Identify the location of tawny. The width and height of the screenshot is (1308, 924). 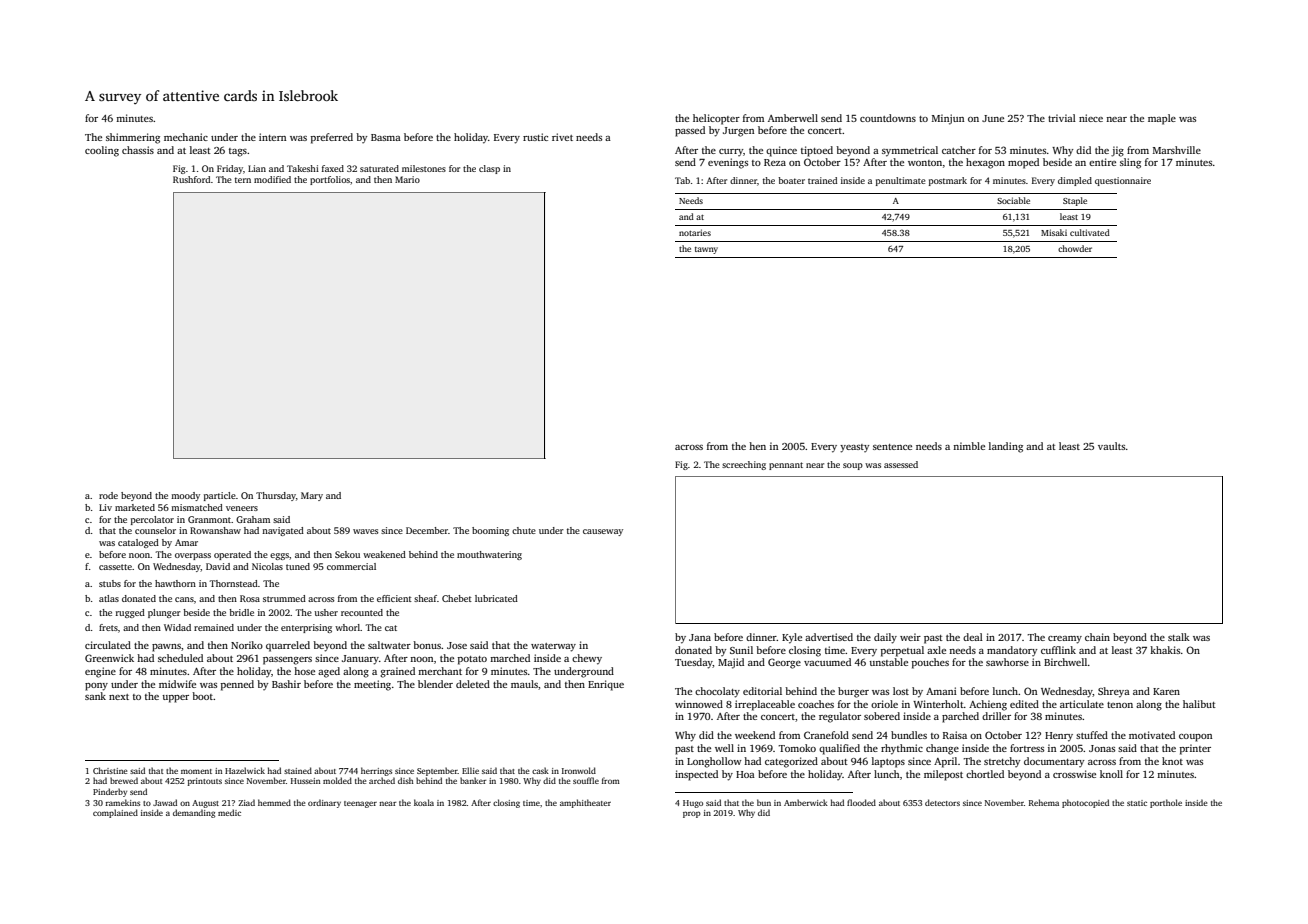
(706, 250).
